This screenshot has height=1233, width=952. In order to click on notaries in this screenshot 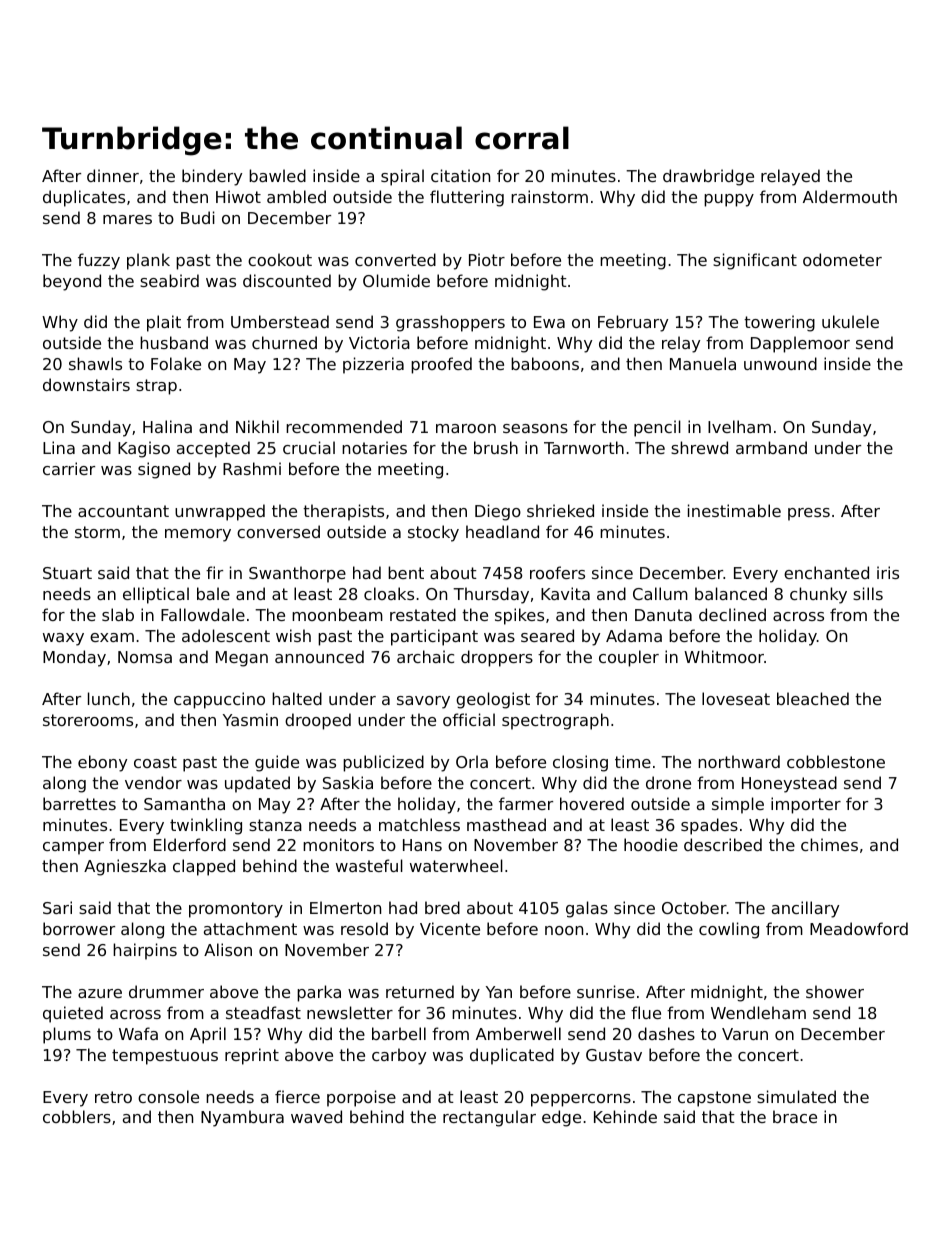, I will do `click(374, 447)`.
